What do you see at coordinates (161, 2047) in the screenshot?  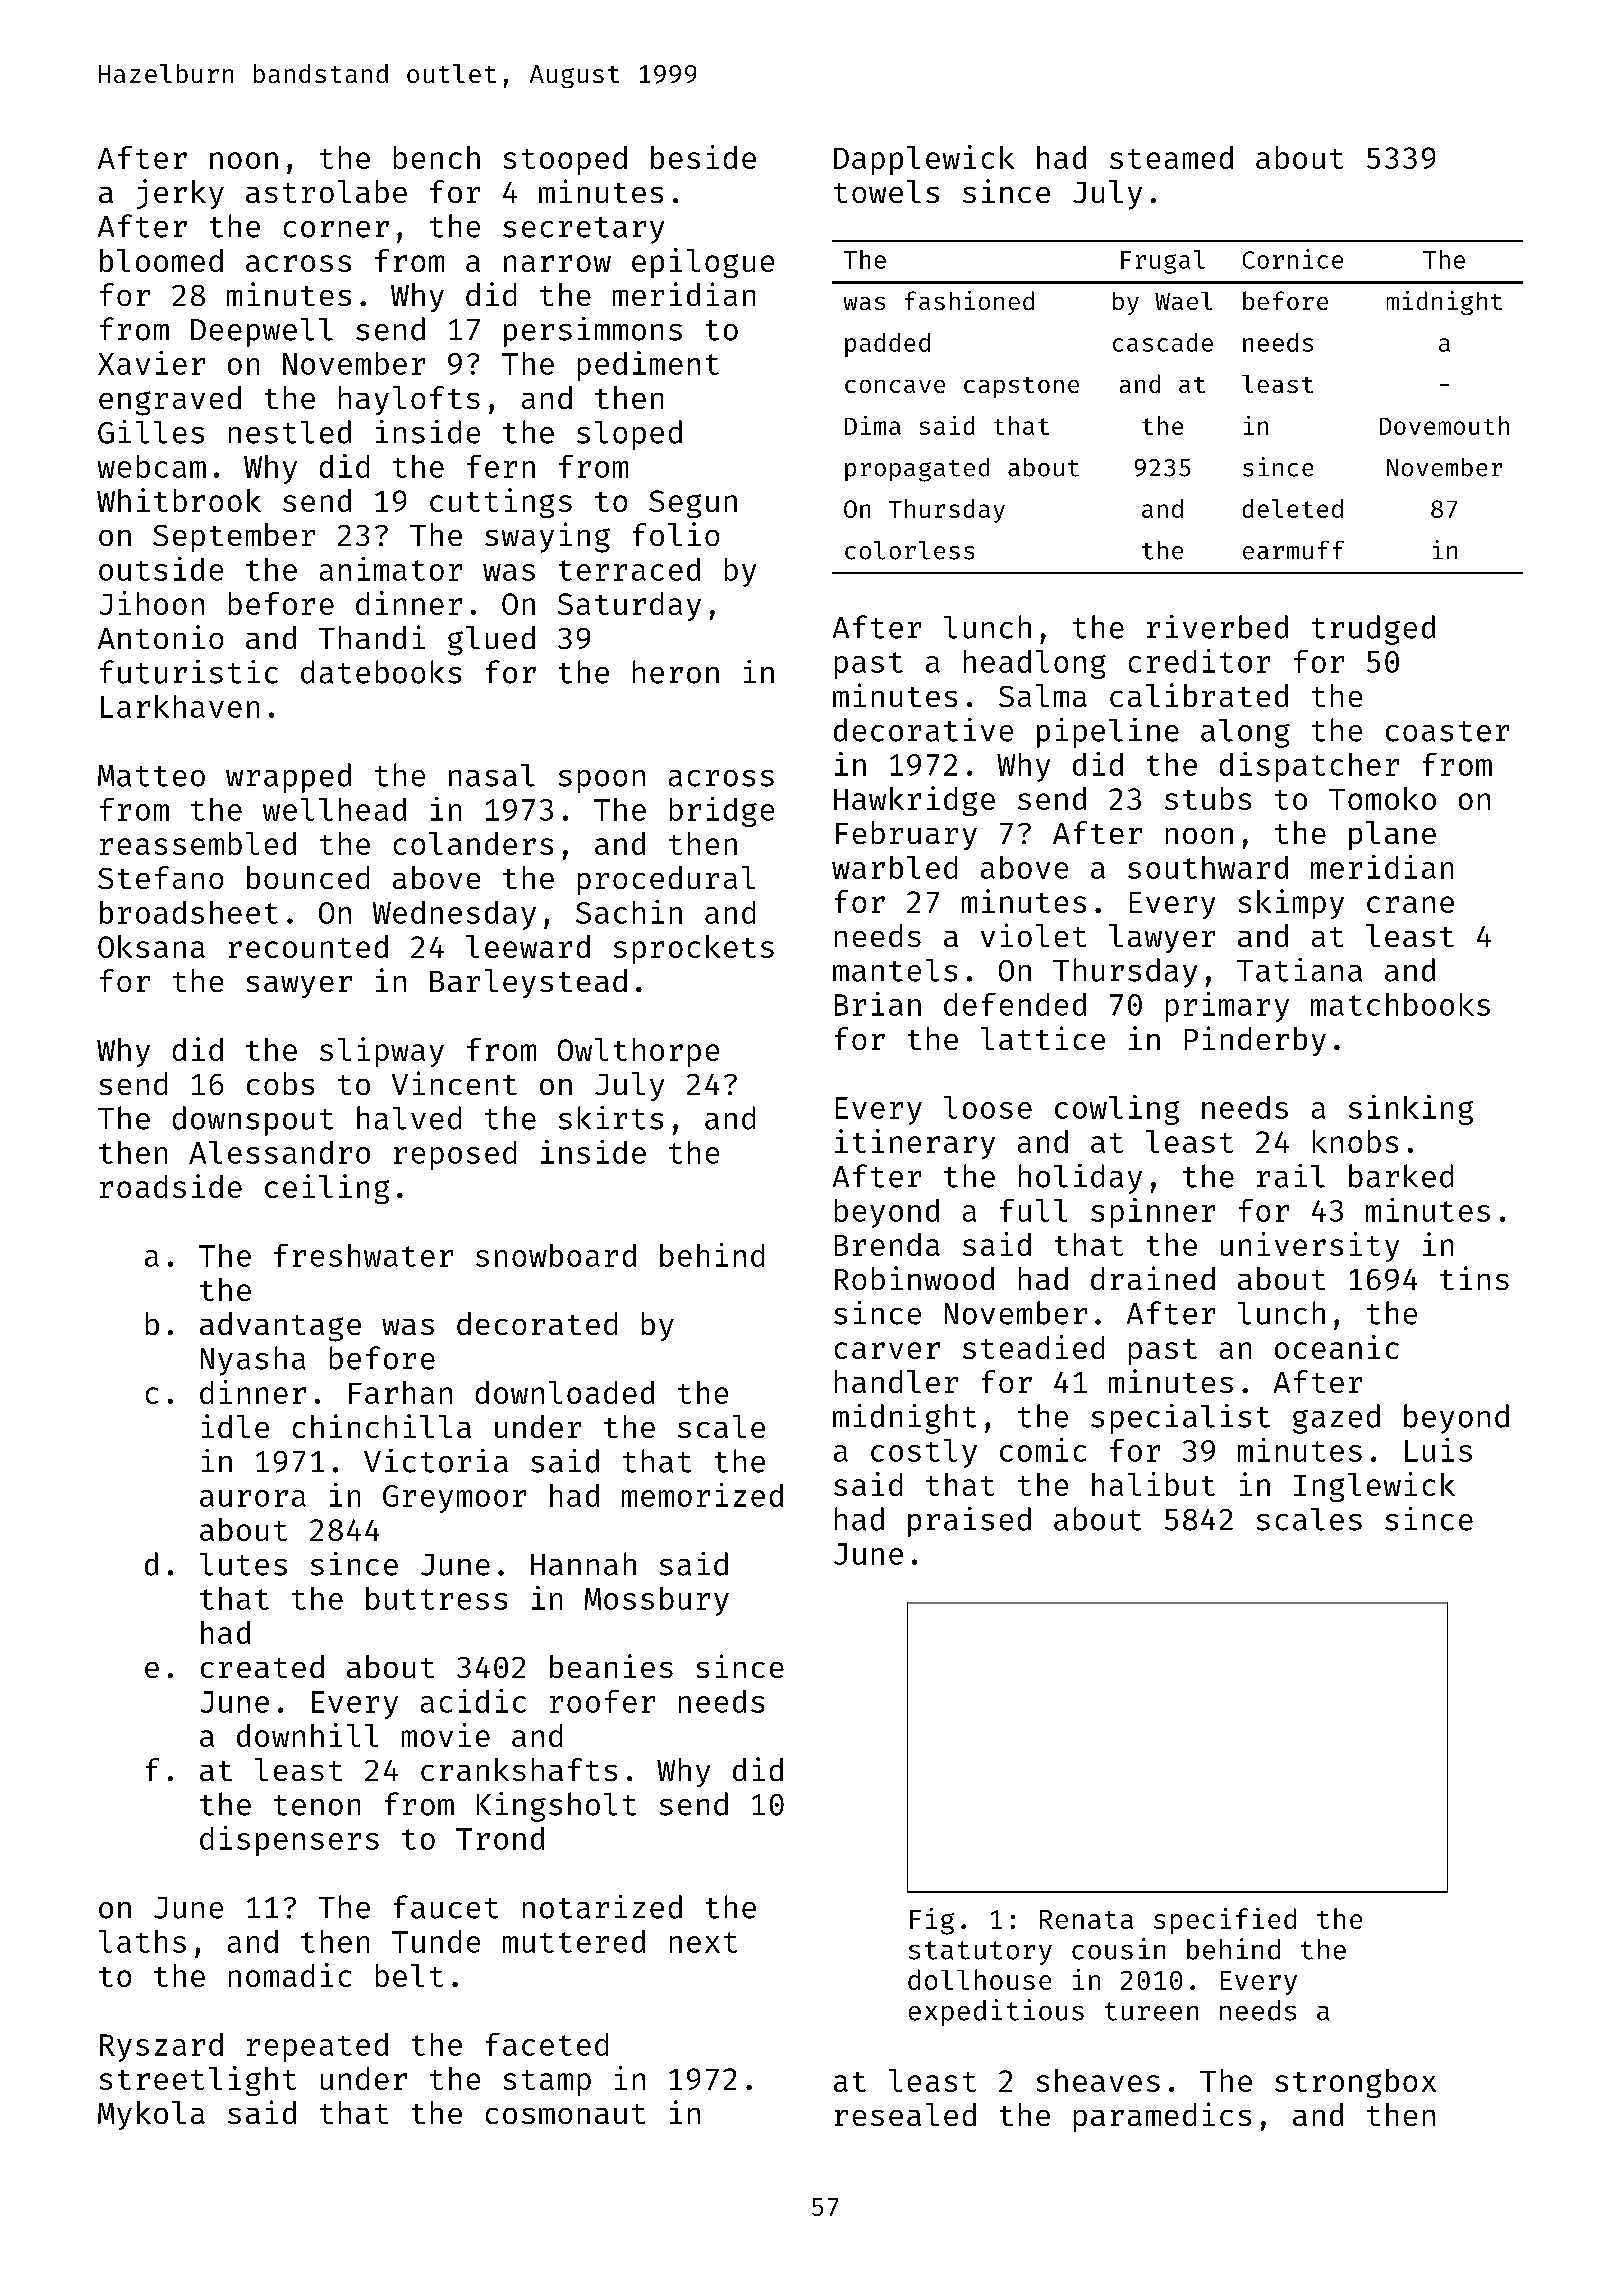 I see `Ryszard` at bounding box center [161, 2047].
